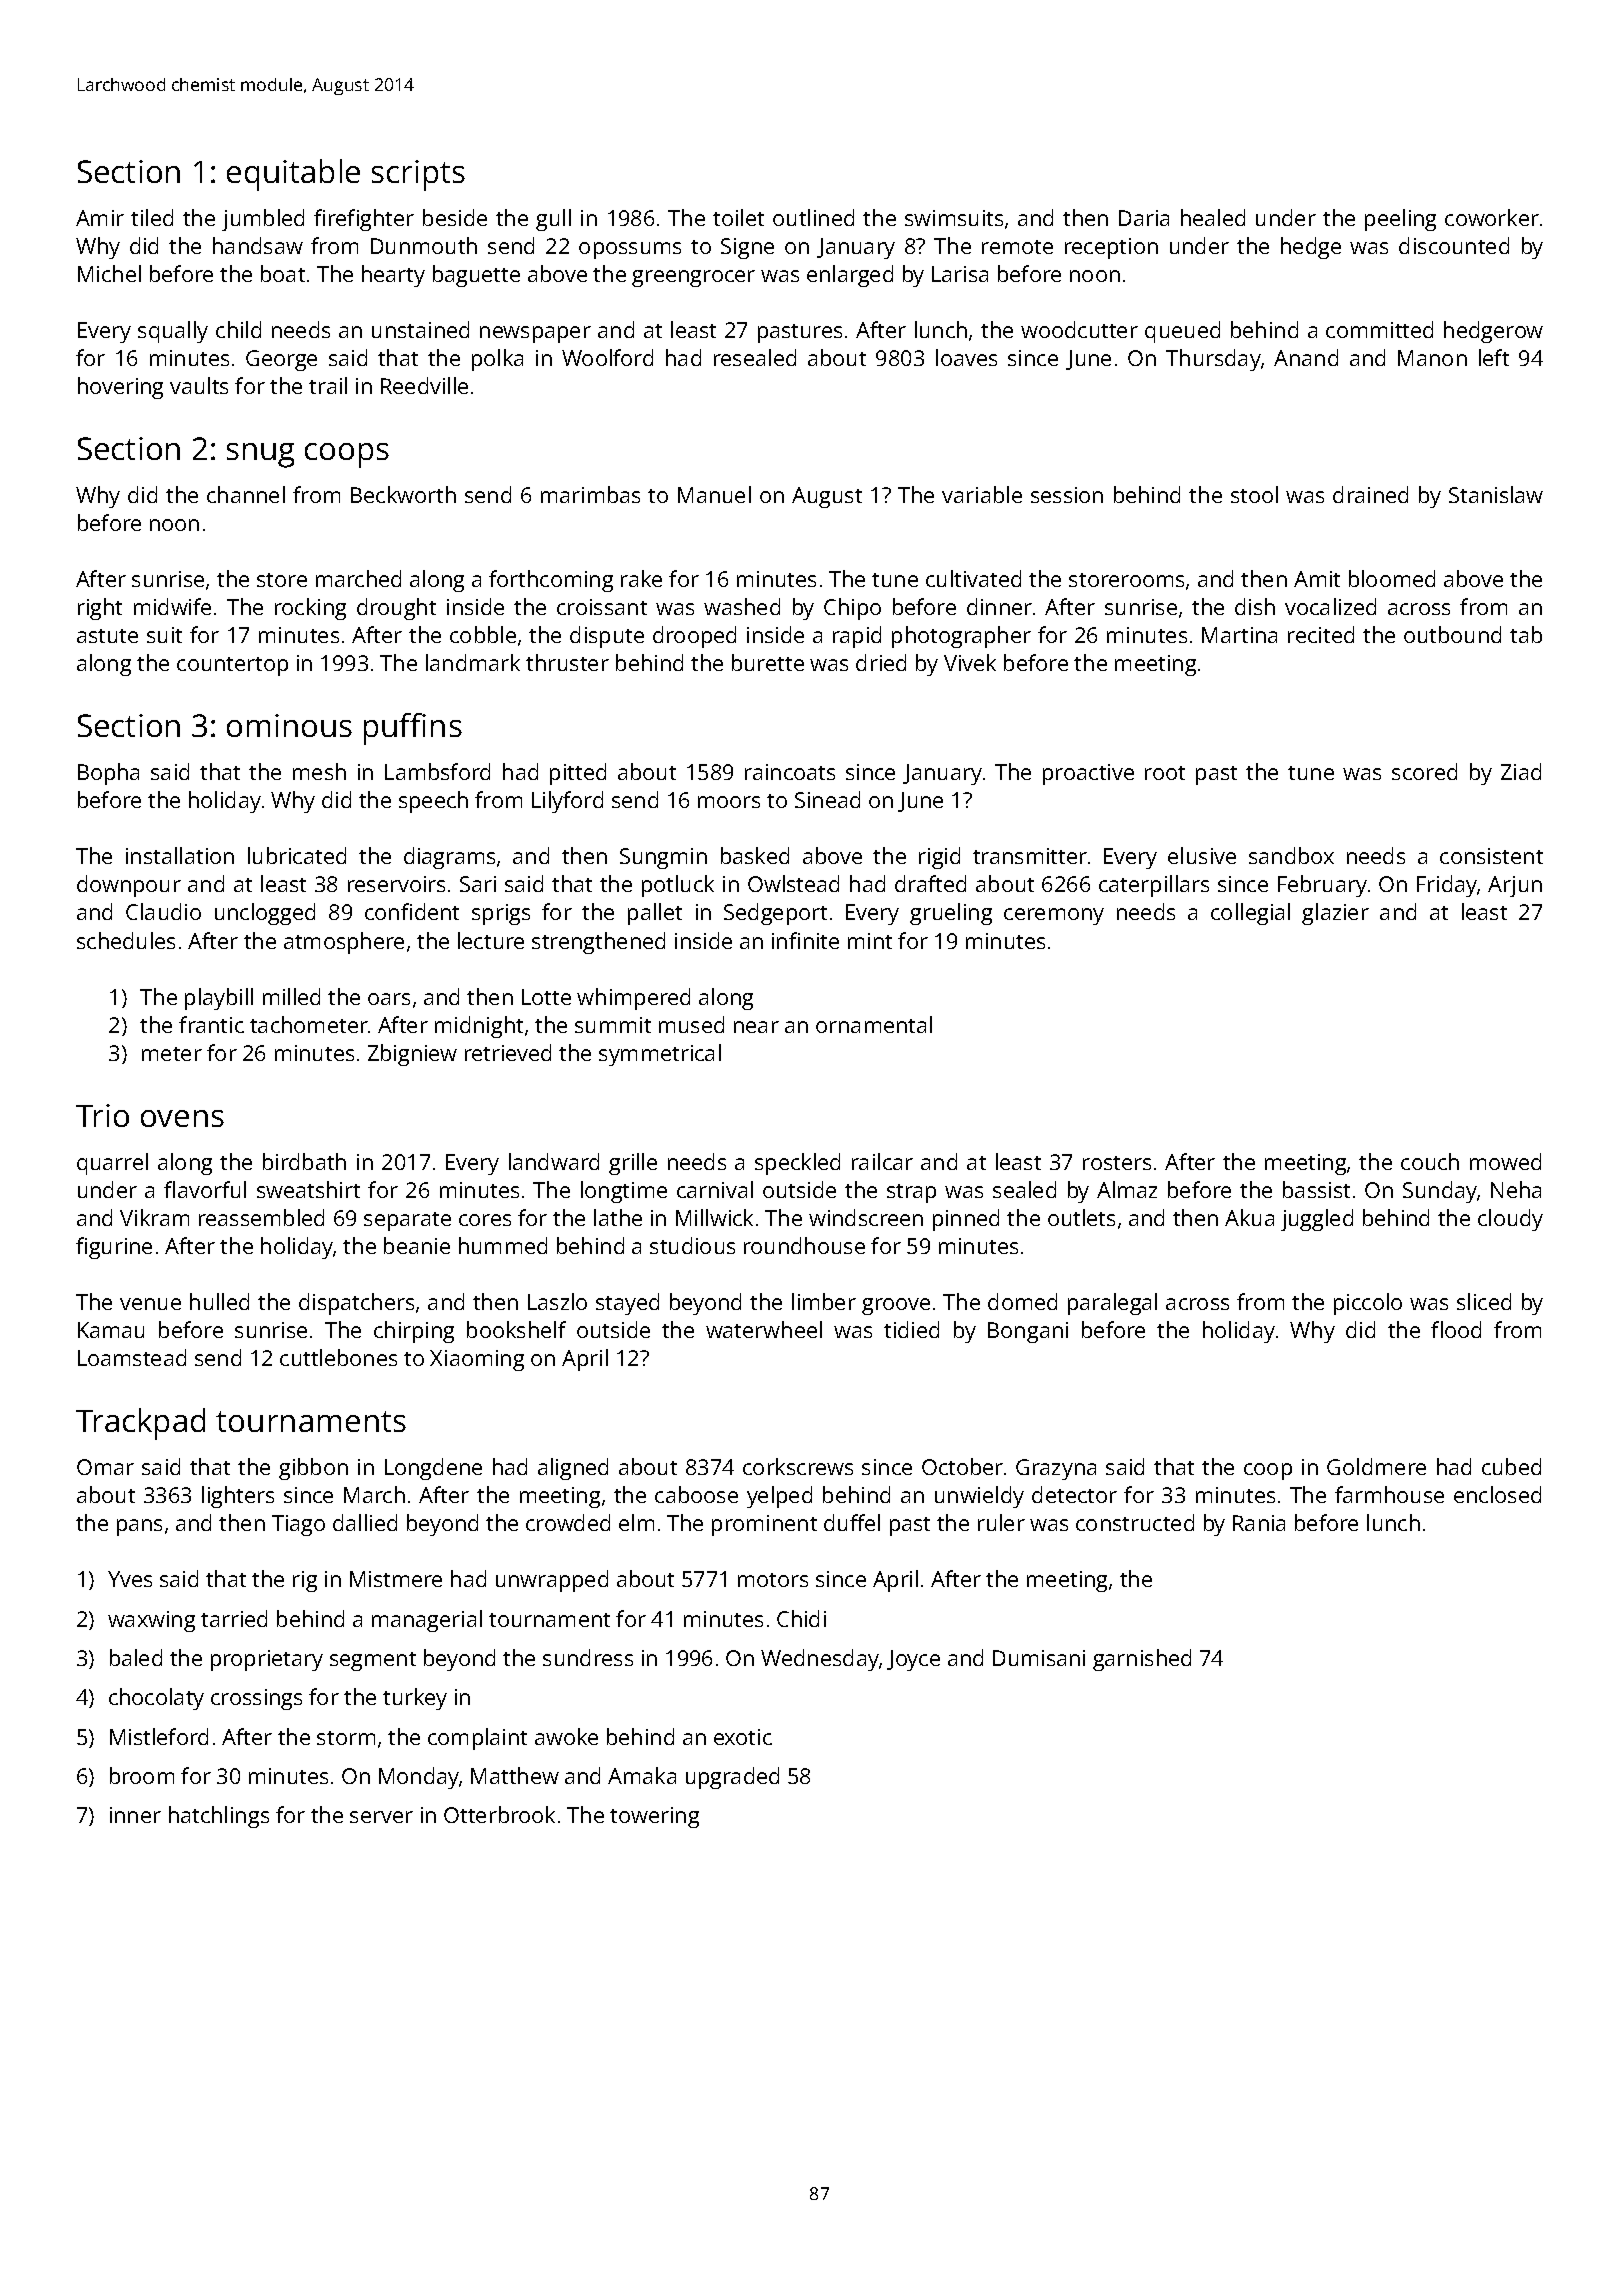  What do you see at coordinates (696, 1494) in the screenshot?
I see `caboose` at bounding box center [696, 1494].
